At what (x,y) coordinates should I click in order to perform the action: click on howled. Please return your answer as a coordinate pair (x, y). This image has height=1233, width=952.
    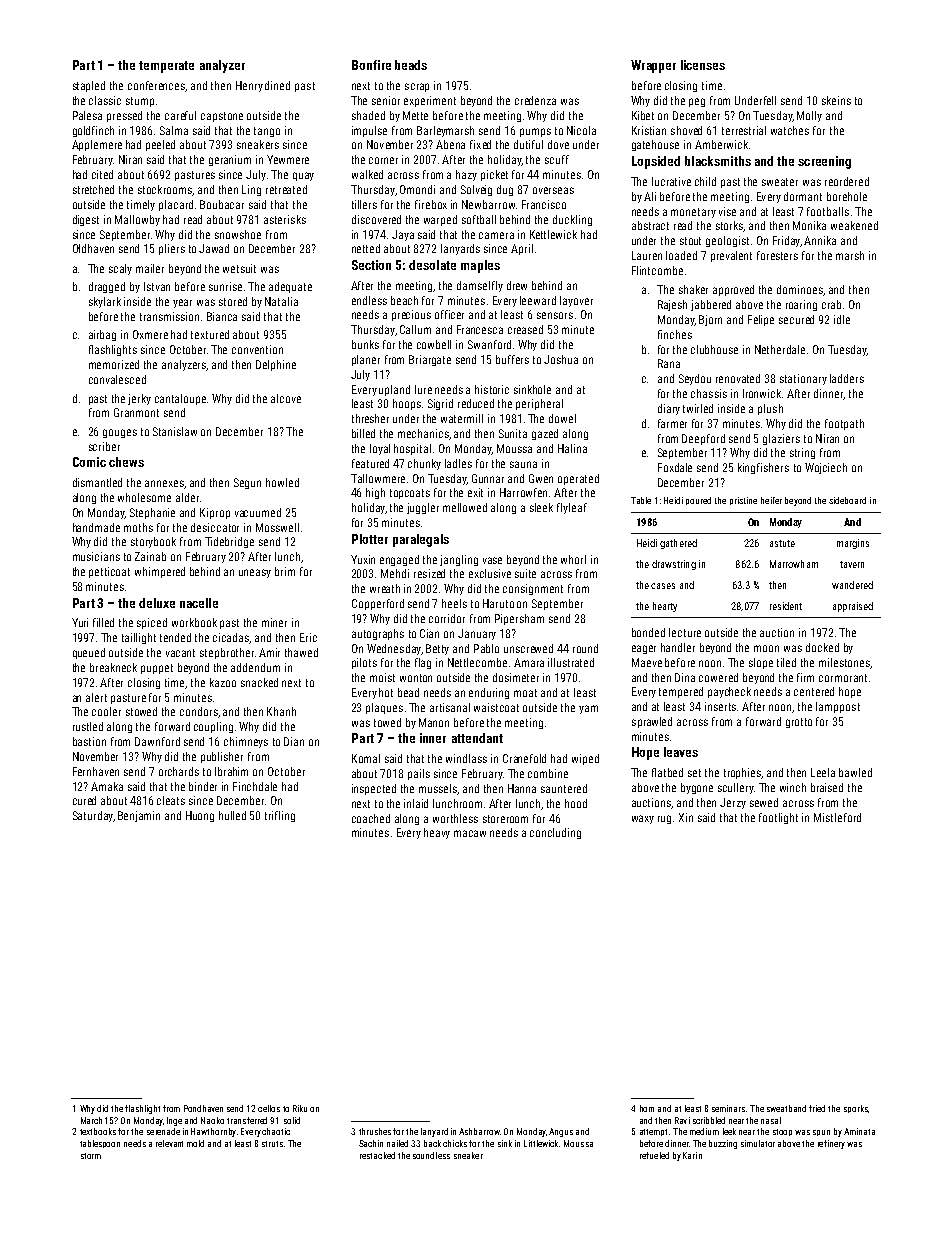
    Looking at the image, I should click on (282, 482).
